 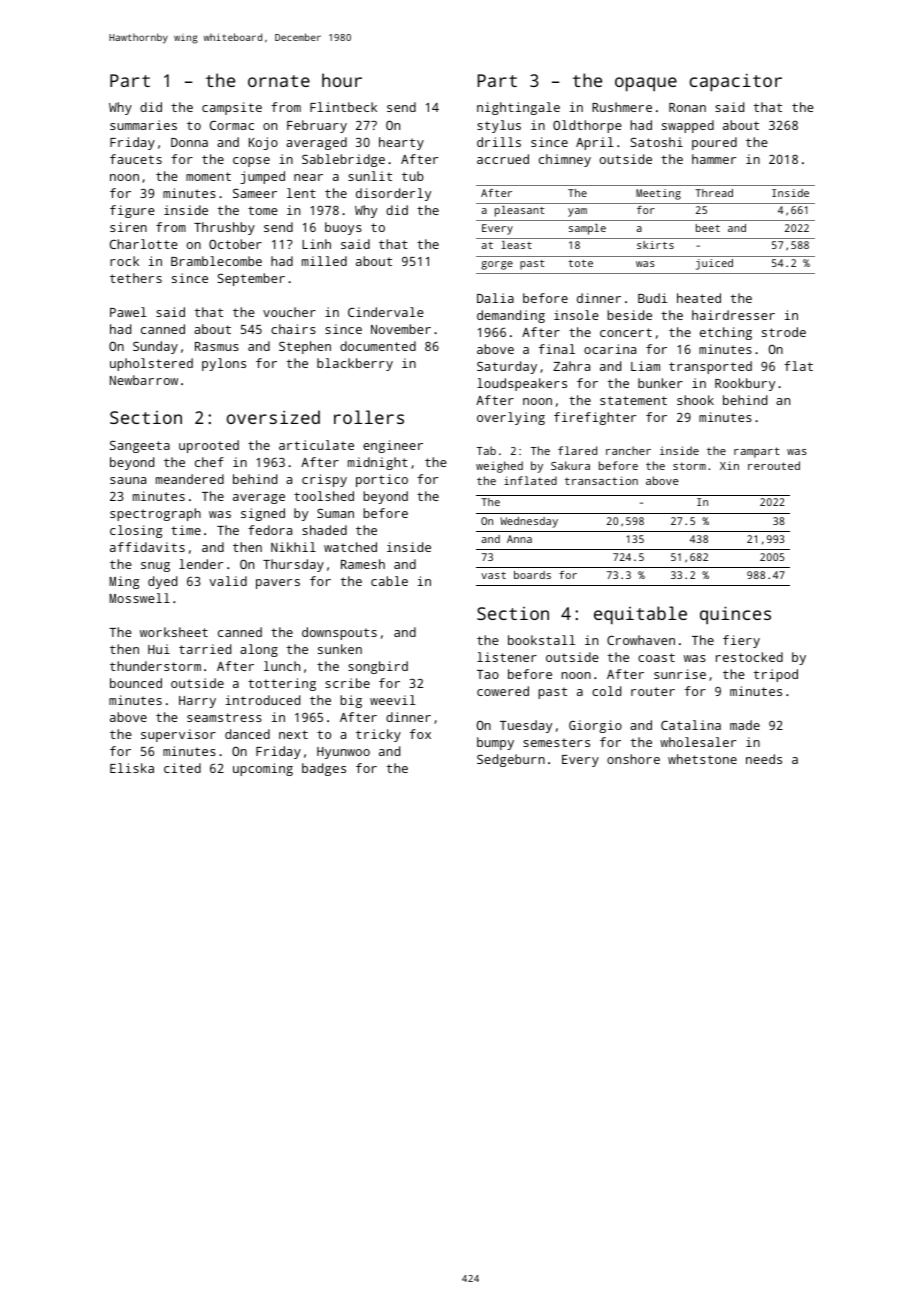 What do you see at coordinates (516, 245) in the screenshot?
I see `least` at bounding box center [516, 245].
